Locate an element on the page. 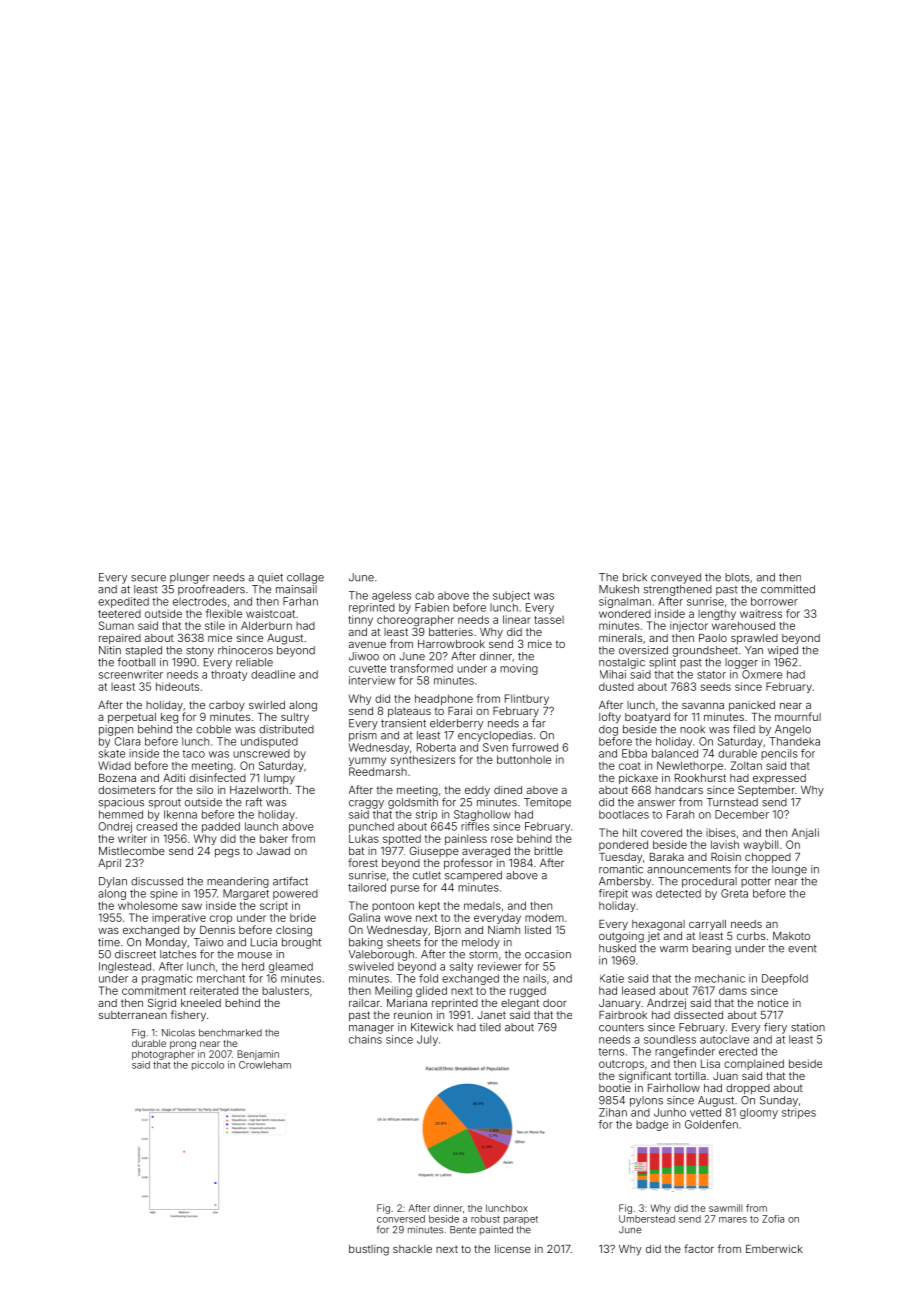 The width and height of the image is (924, 1308). shackle is located at coordinates (412, 1249).
